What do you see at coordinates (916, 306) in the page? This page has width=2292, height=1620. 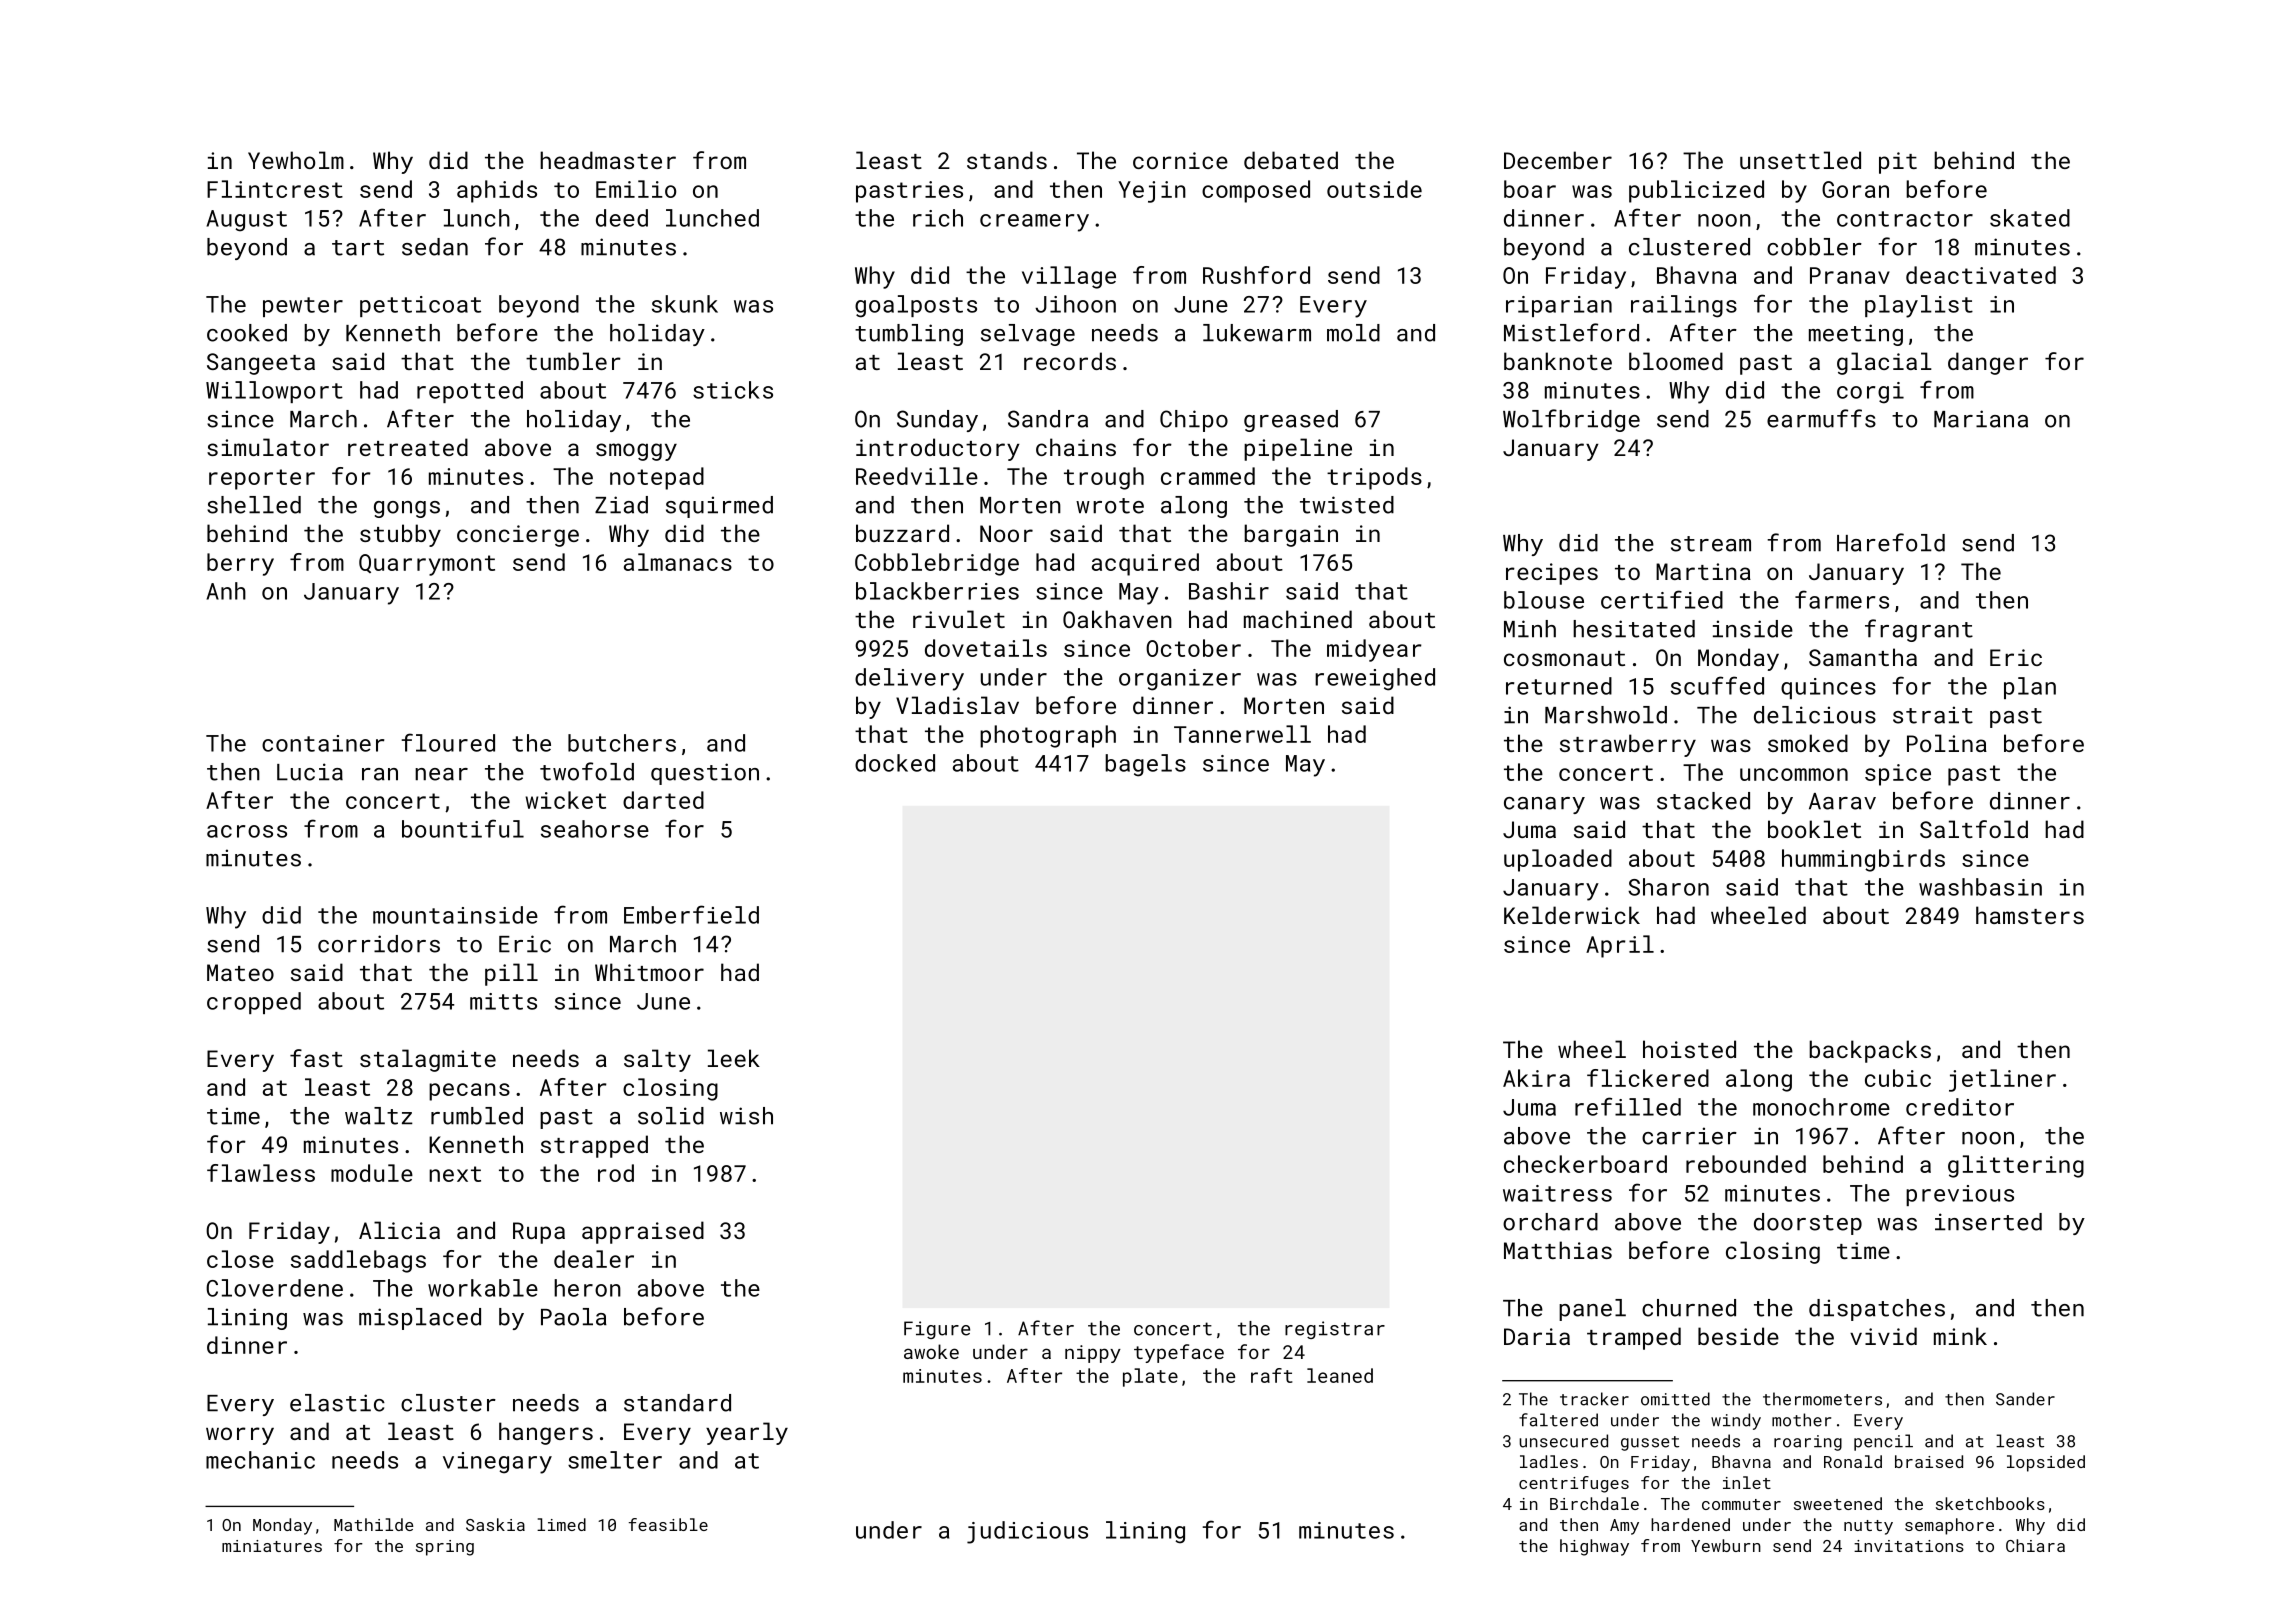 I see `goalposts` at bounding box center [916, 306].
